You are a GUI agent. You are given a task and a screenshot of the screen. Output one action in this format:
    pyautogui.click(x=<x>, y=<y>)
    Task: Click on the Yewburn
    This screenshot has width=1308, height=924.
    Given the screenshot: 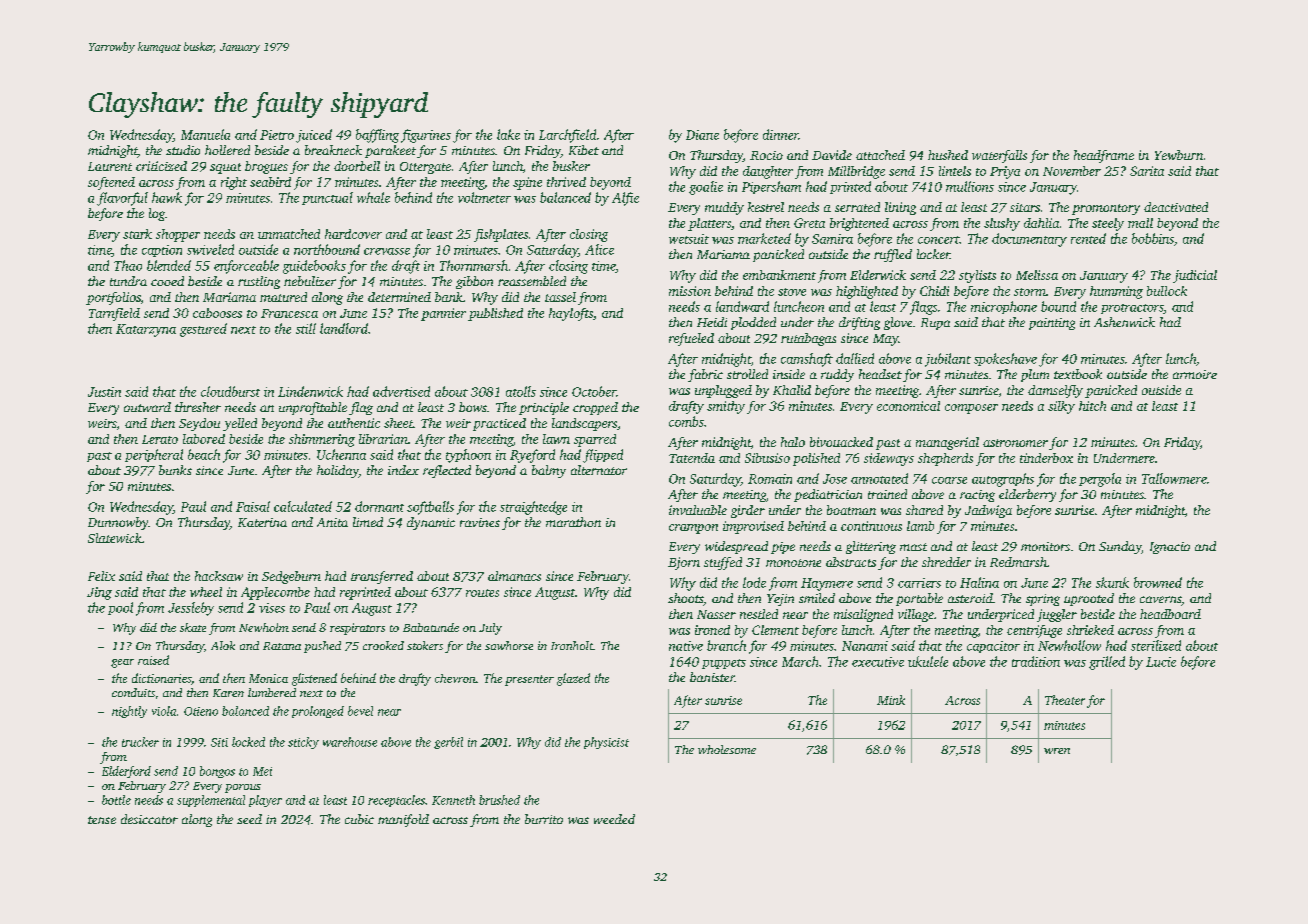 What is the action you would take?
    pyautogui.click(x=1179, y=155)
